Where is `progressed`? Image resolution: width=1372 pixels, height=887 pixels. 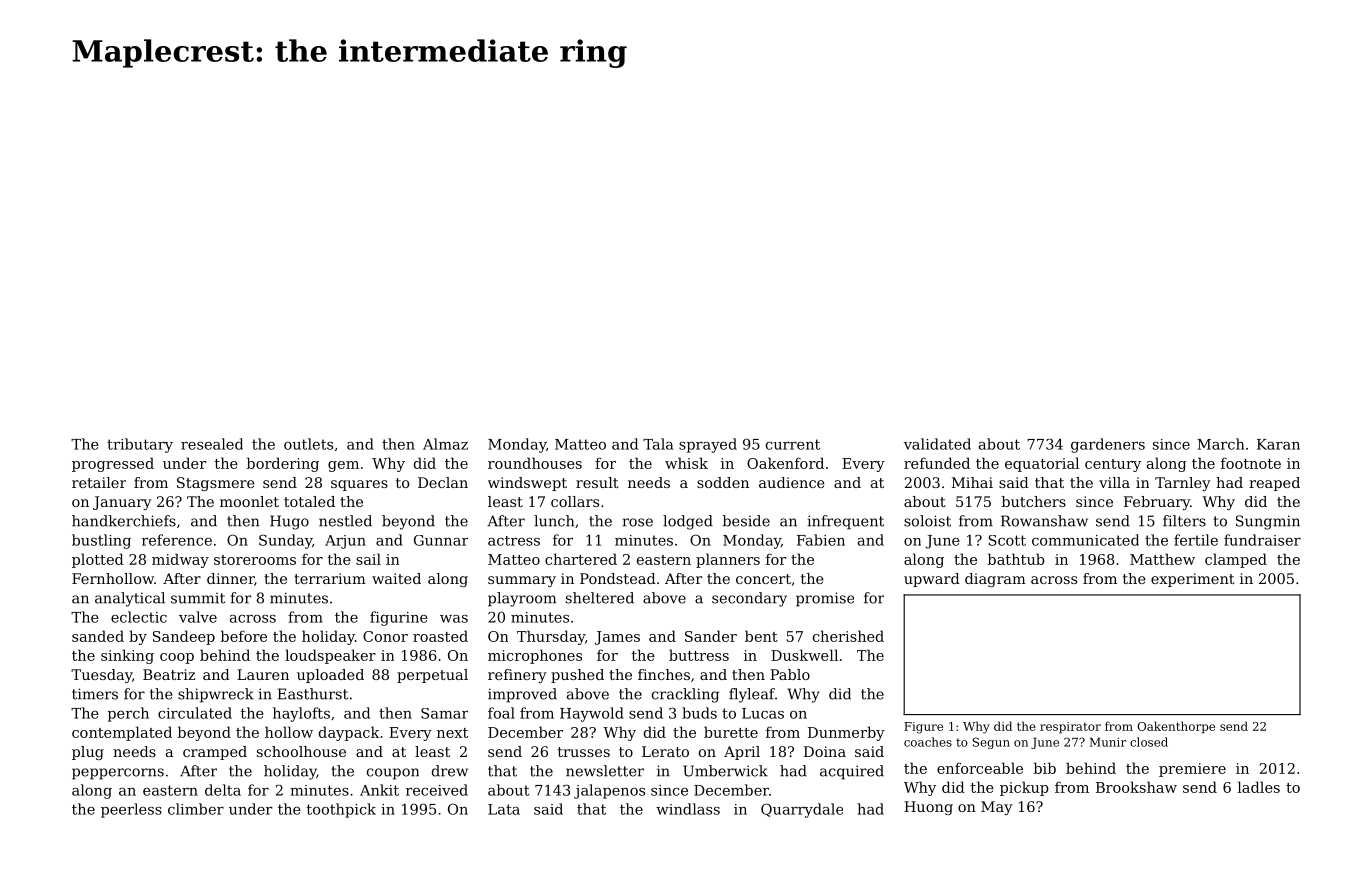 progressed is located at coordinates (113, 464).
